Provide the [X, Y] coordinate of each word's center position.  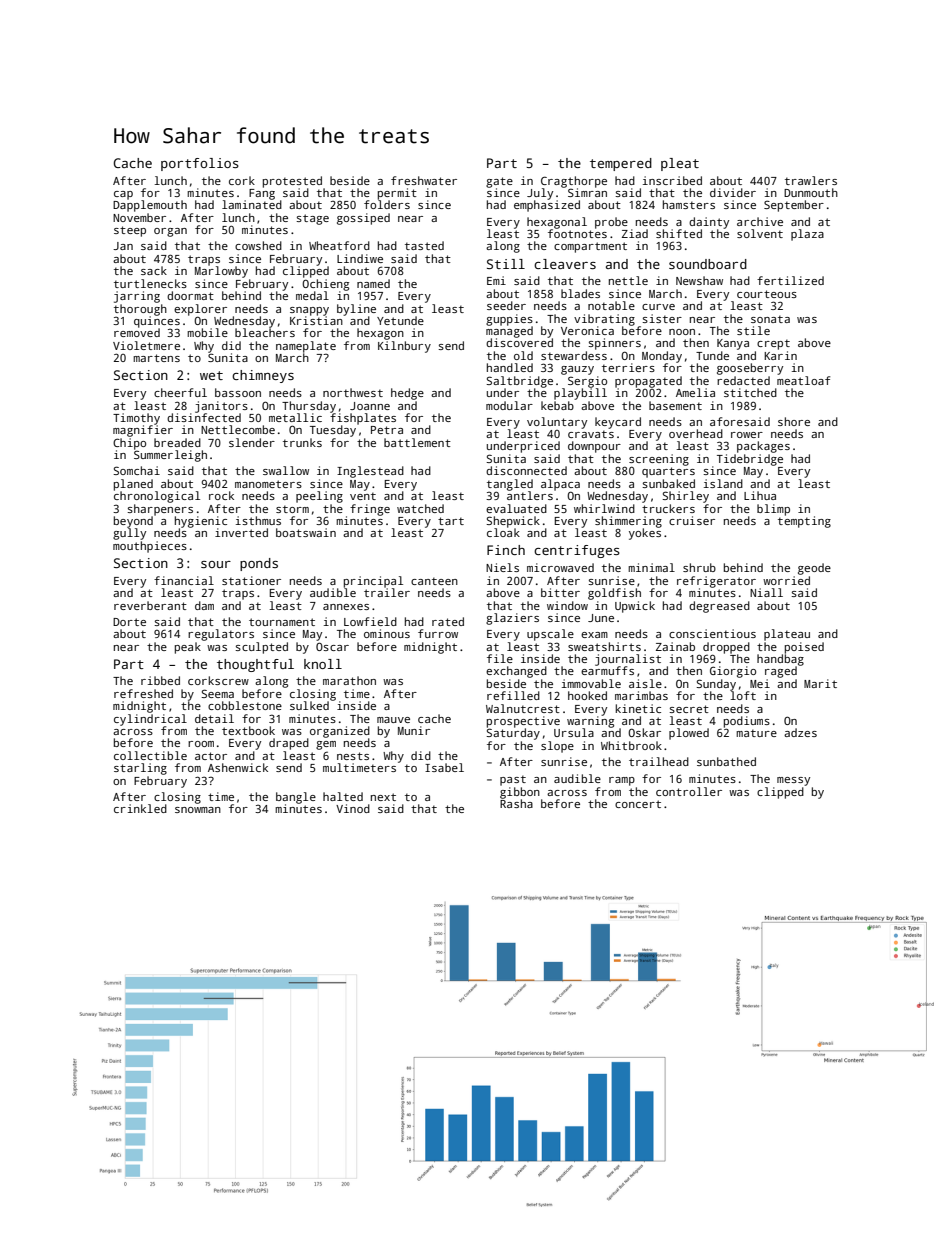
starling [140, 769]
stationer [251, 580]
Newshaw [699, 280]
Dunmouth [811, 192]
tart [451, 521]
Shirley [685, 497]
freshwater [424, 180]
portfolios [200, 164]
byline [356, 310]
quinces [157, 322]
